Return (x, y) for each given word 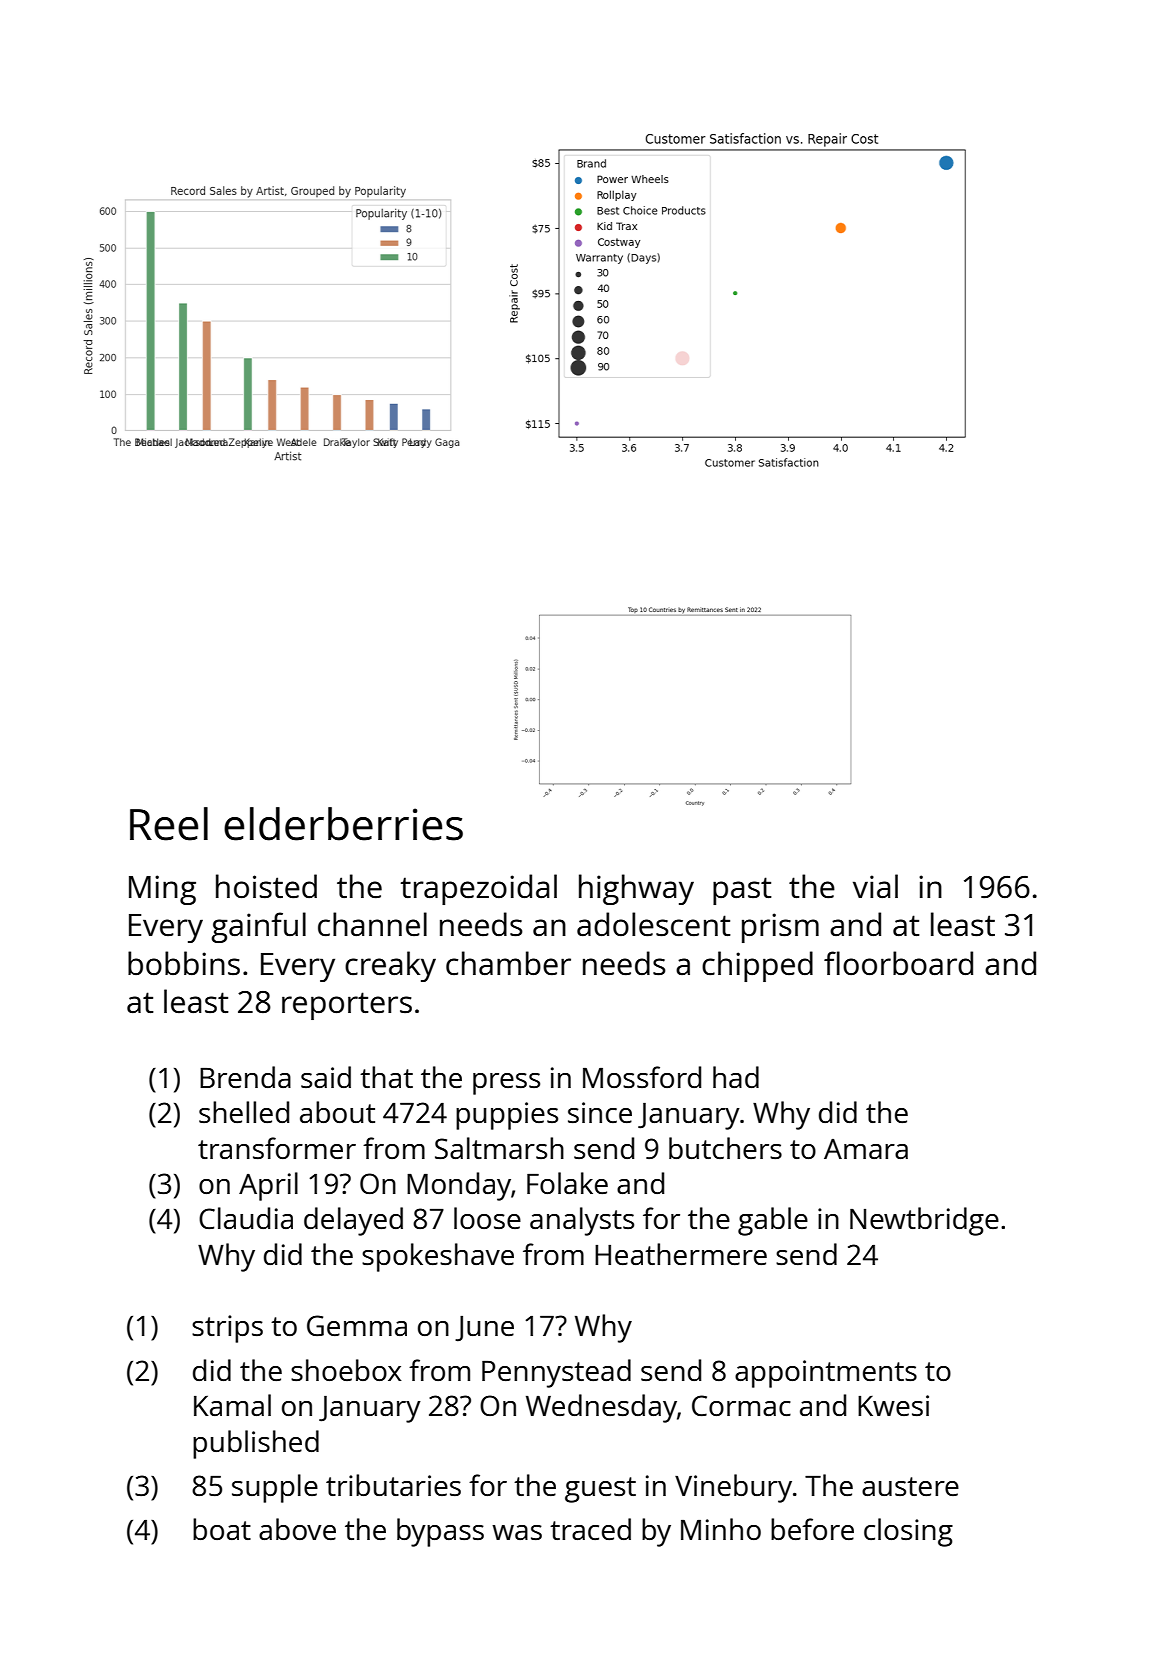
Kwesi (893, 1405)
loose (487, 1218)
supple (275, 1488)
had (736, 1077)
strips (227, 1329)
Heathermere (681, 1254)
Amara (866, 1149)
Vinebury (733, 1488)
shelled (244, 1112)
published (256, 1444)
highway (636, 889)
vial (875, 886)
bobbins (184, 963)
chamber (508, 963)
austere (910, 1486)
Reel (169, 824)
